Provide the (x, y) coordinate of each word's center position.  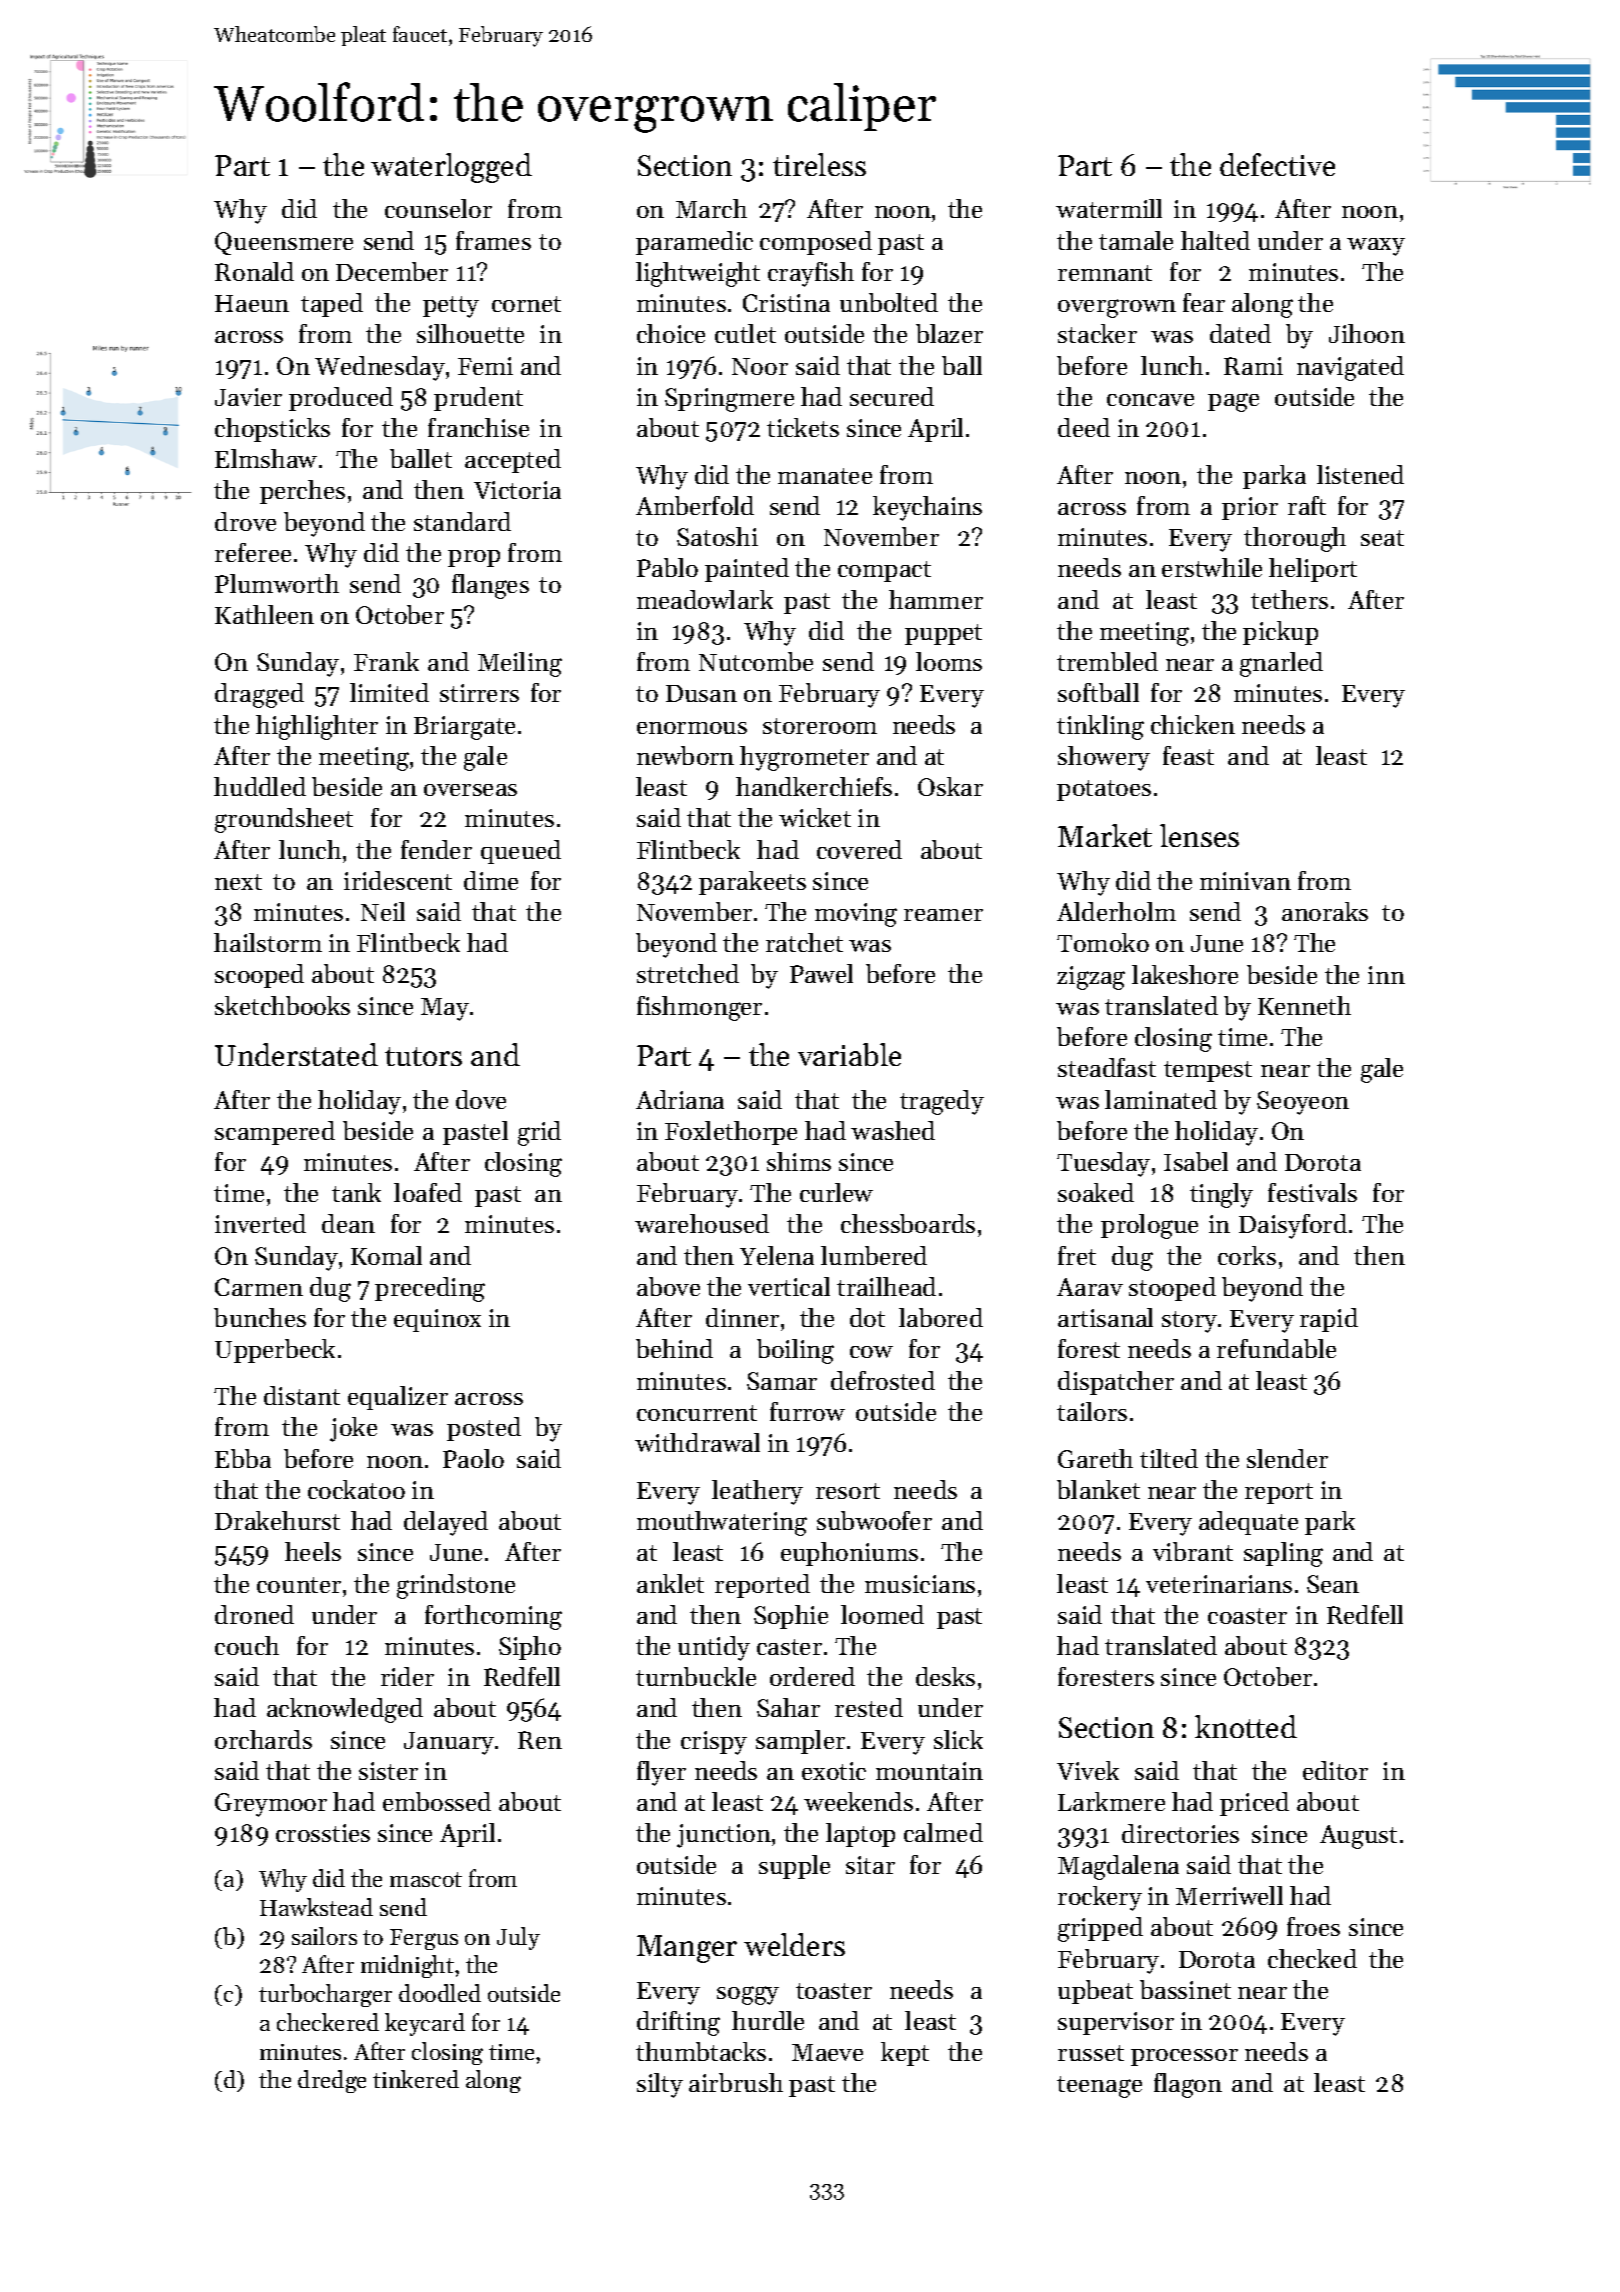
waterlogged (451, 168)
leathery (757, 1492)
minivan (1245, 881)
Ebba (243, 1458)
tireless (819, 164)
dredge (332, 2081)
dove (481, 1099)
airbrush (736, 2082)
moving (856, 915)
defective (1277, 164)
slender (1287, 1458)
